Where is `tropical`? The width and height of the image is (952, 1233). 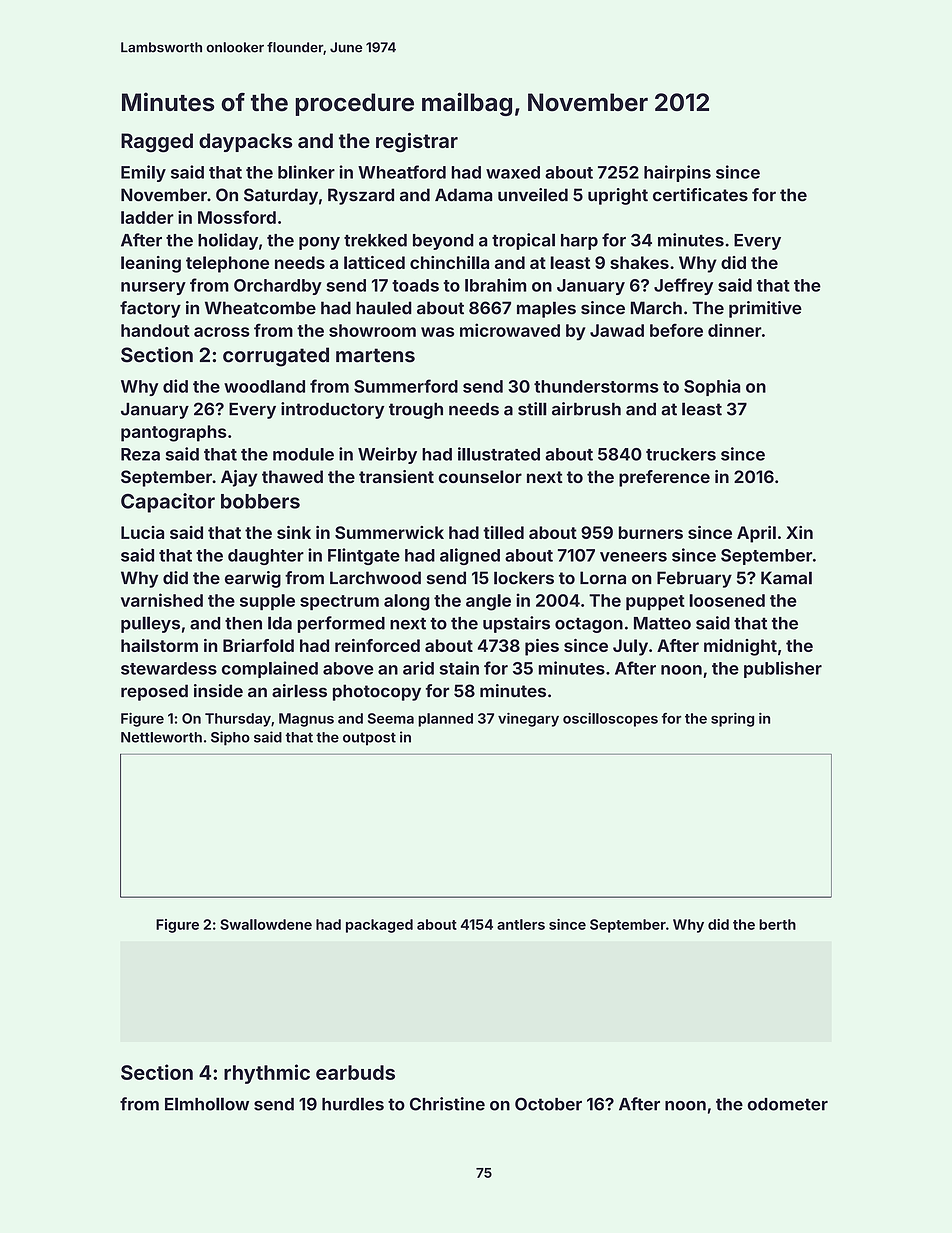 tropical is located at coordinates (523, 241).
